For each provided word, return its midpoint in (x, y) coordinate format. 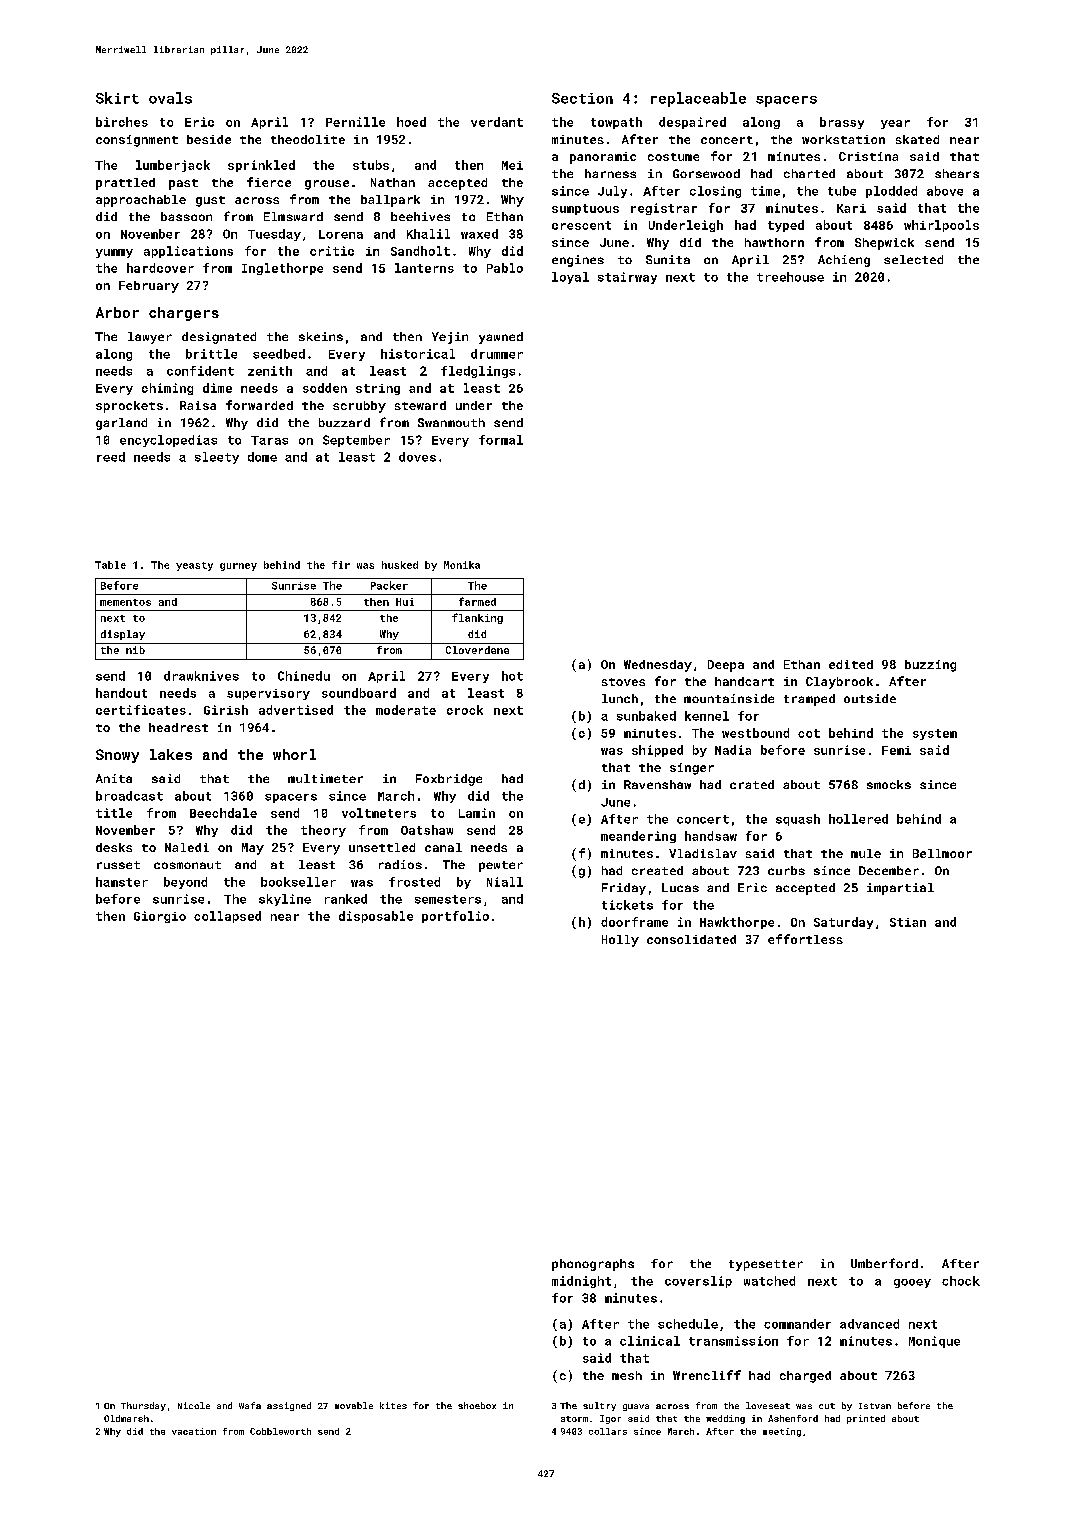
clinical (650, 1341)
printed (866, 1419)
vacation (194, 1431)
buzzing (930, 666)
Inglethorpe (282, 269)
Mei (512, 165)
